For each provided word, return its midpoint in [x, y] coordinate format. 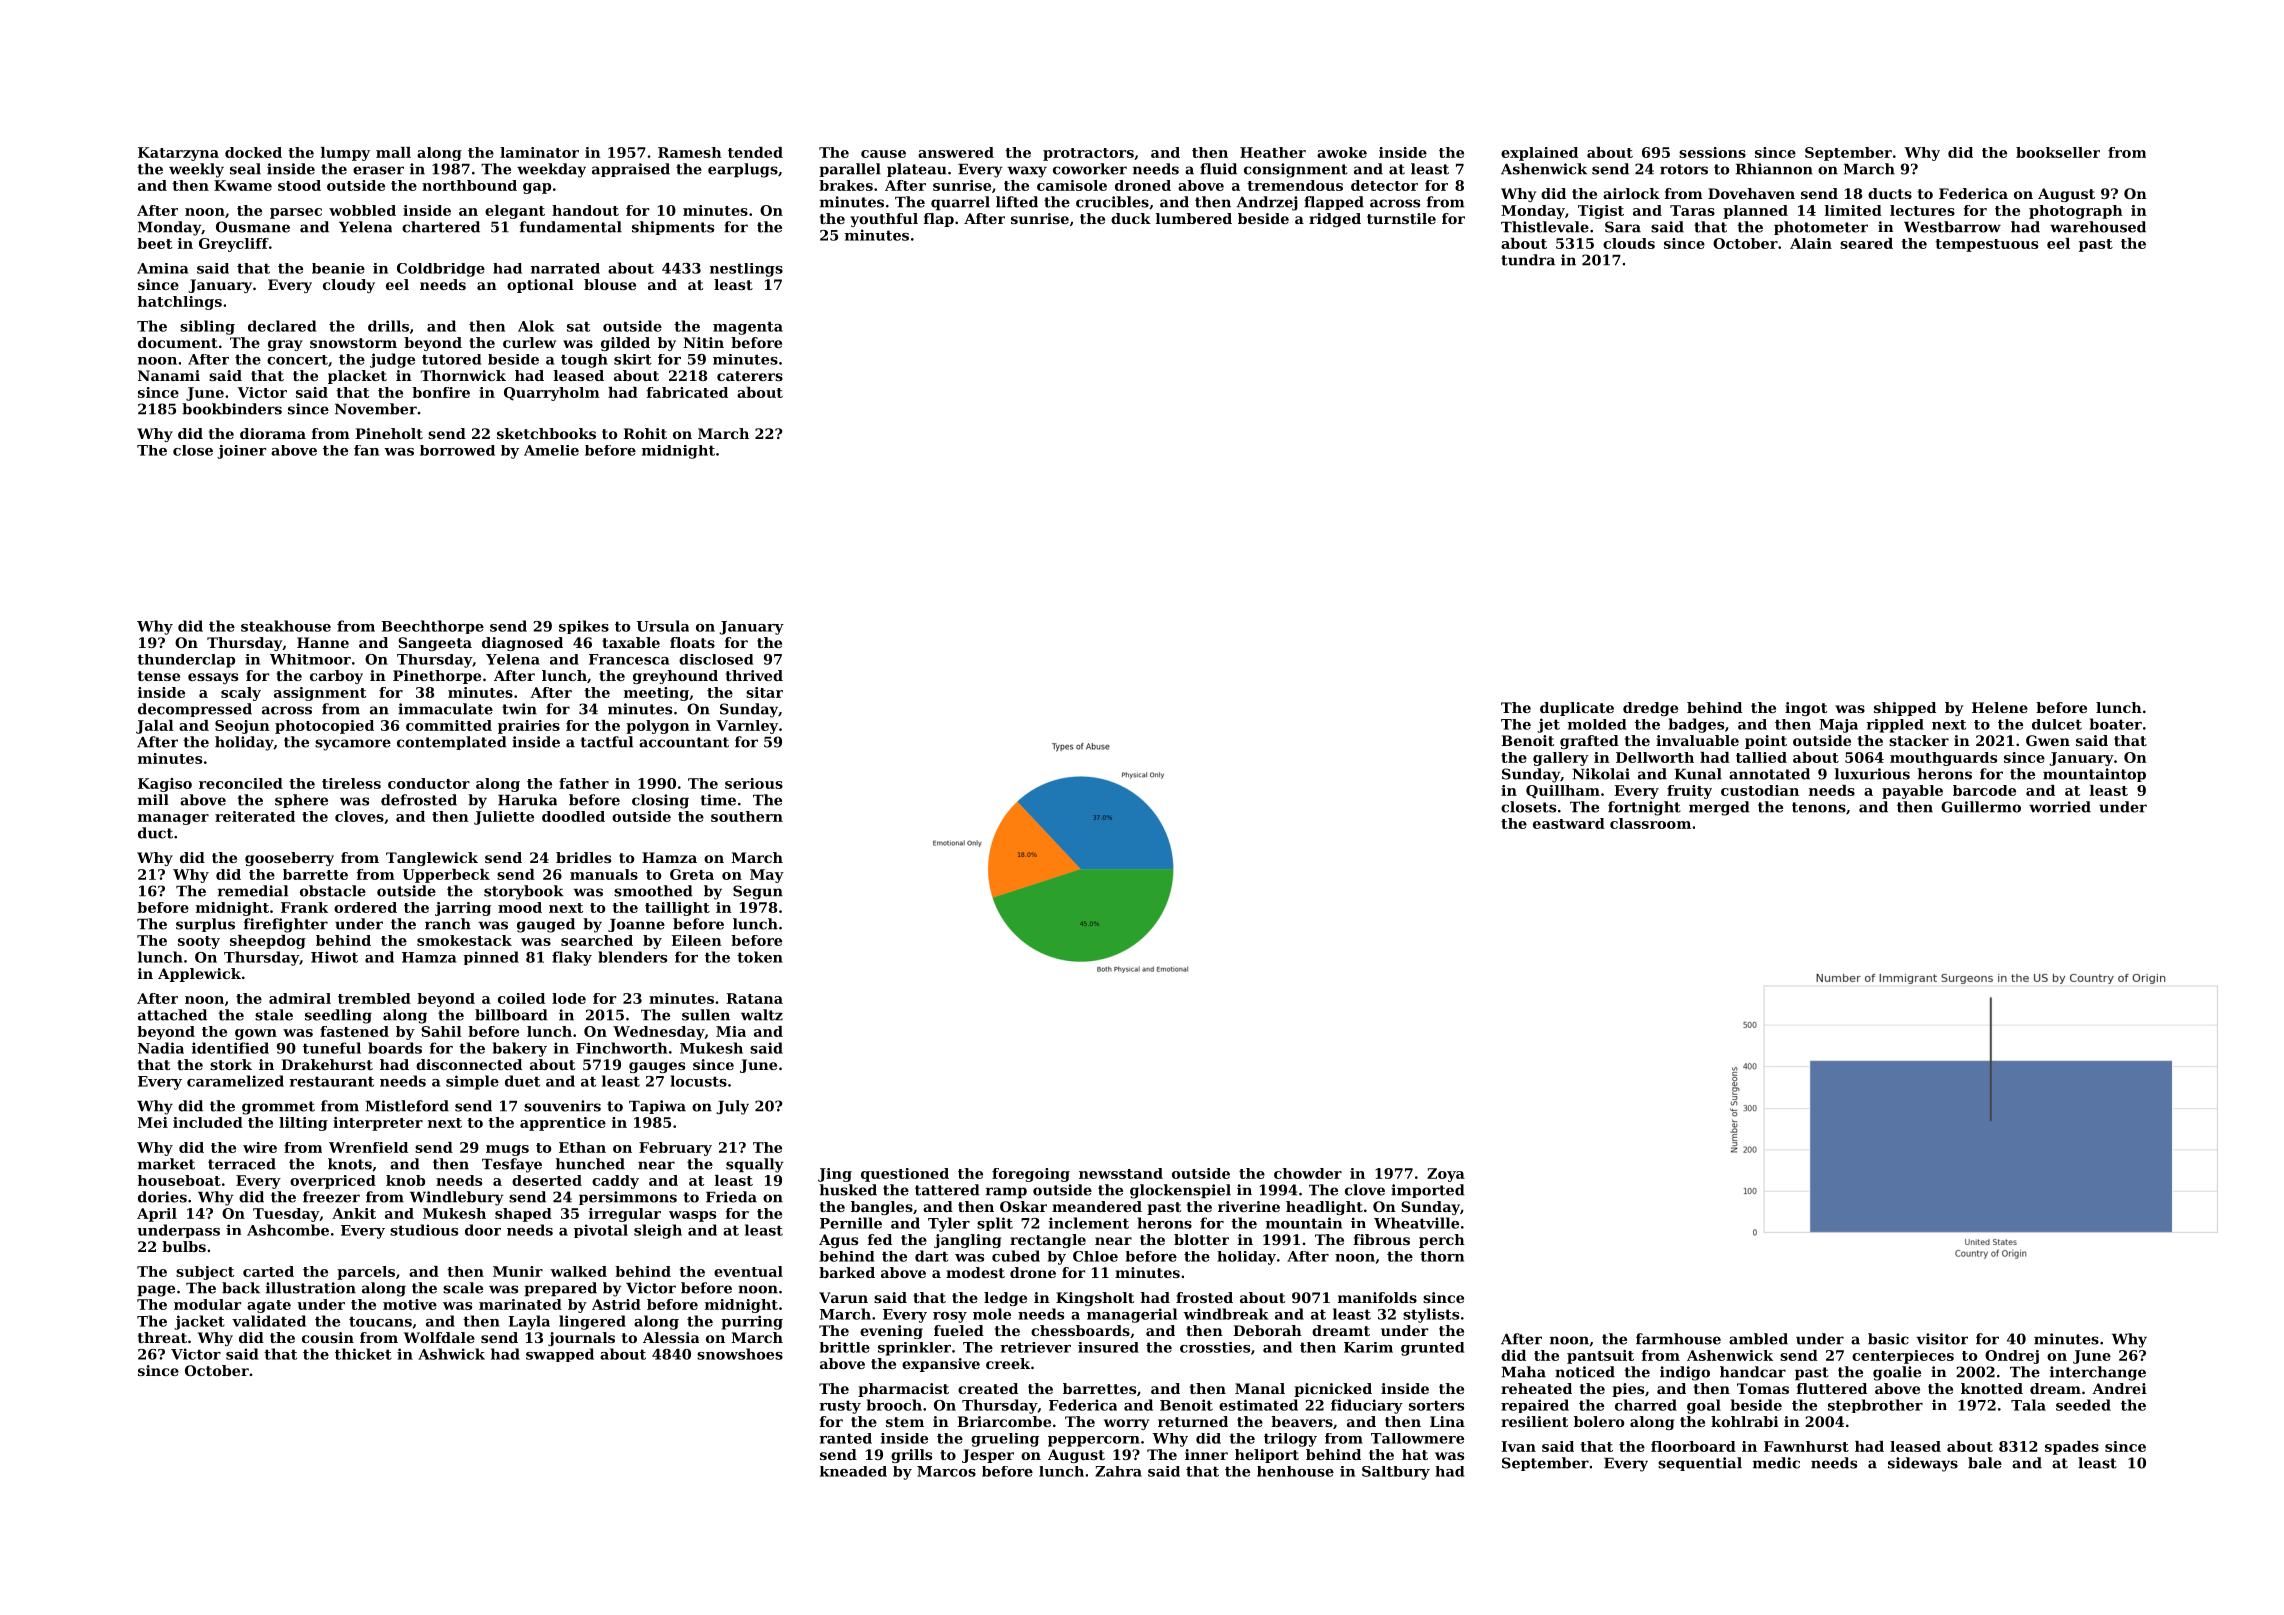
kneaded [853, 1471]
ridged [1335, 220]
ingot [1806, 709]
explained [1539, 154]
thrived [754, 675]
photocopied [324, 727]
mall [393, 152]
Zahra [1118, 1471]
